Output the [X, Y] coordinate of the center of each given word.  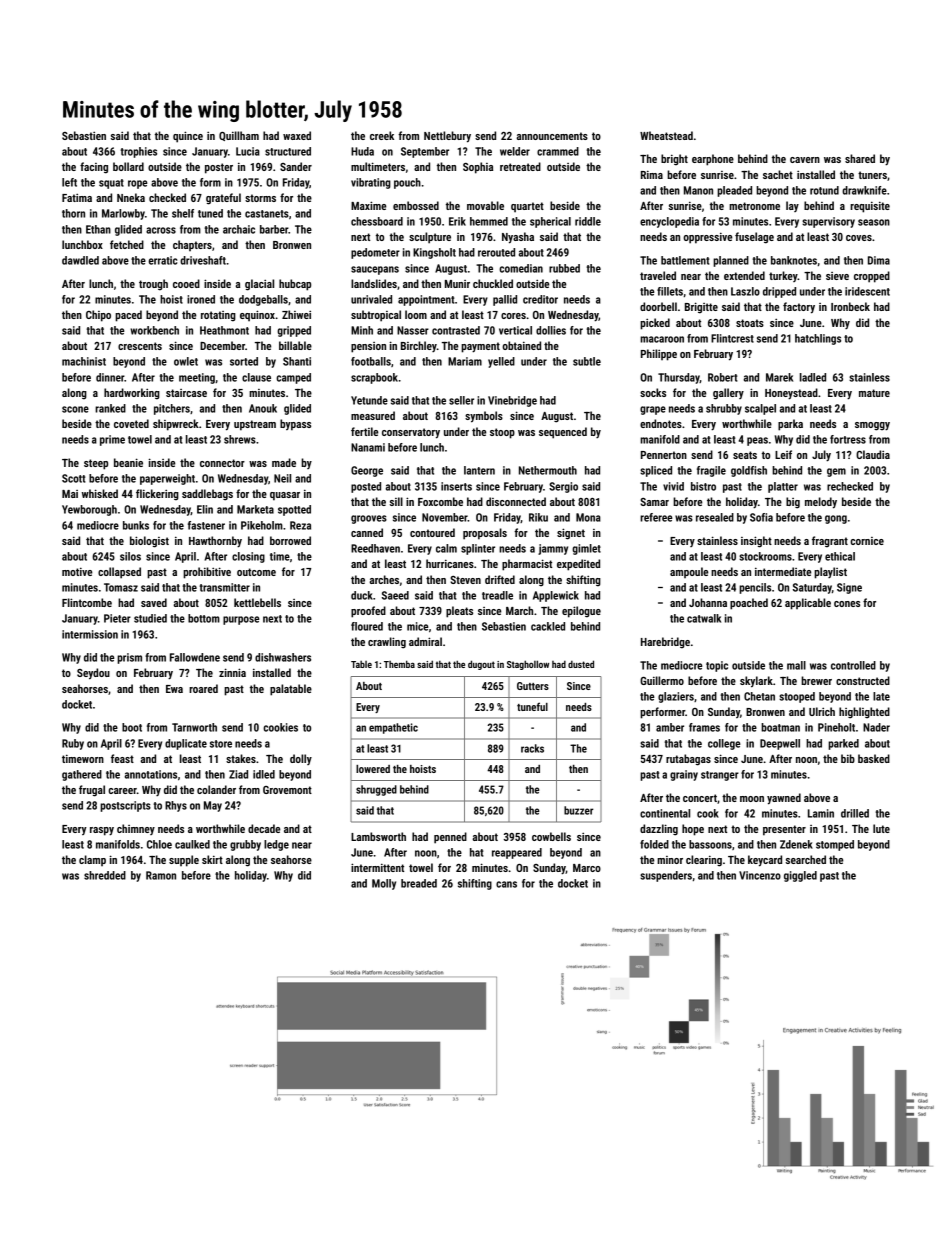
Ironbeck [850, 306]
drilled [855, 813]
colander [216, 789]
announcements [552, 136]
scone [75, 409]
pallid [505, 300]
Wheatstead [666, 135]
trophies [138, 152]
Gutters [533, 686]
